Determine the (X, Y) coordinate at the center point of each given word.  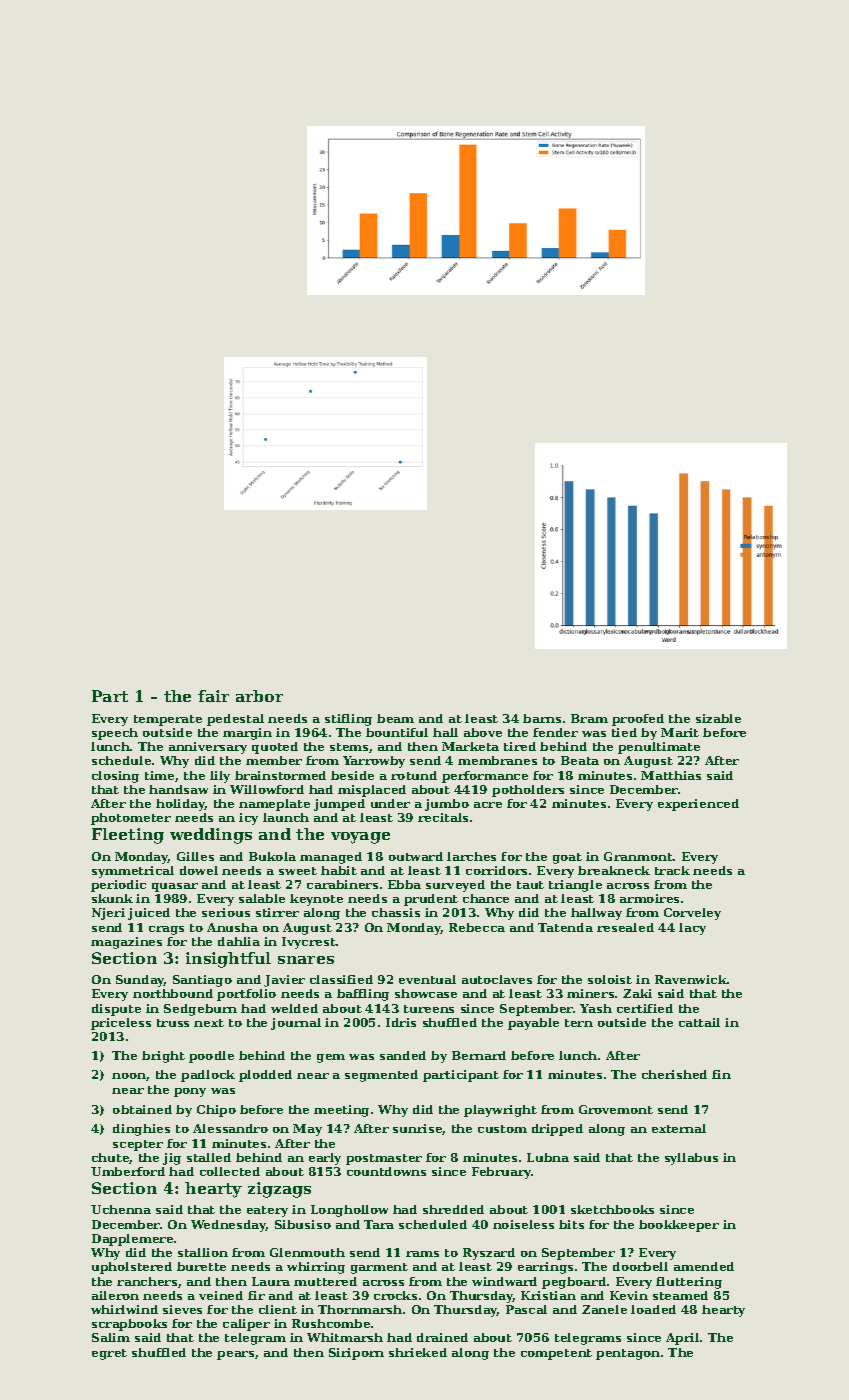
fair (213, 696)
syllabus (691, 1159)
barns (542, 718)
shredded (453, 1209)
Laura (271, 1281)
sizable (718, 718)
